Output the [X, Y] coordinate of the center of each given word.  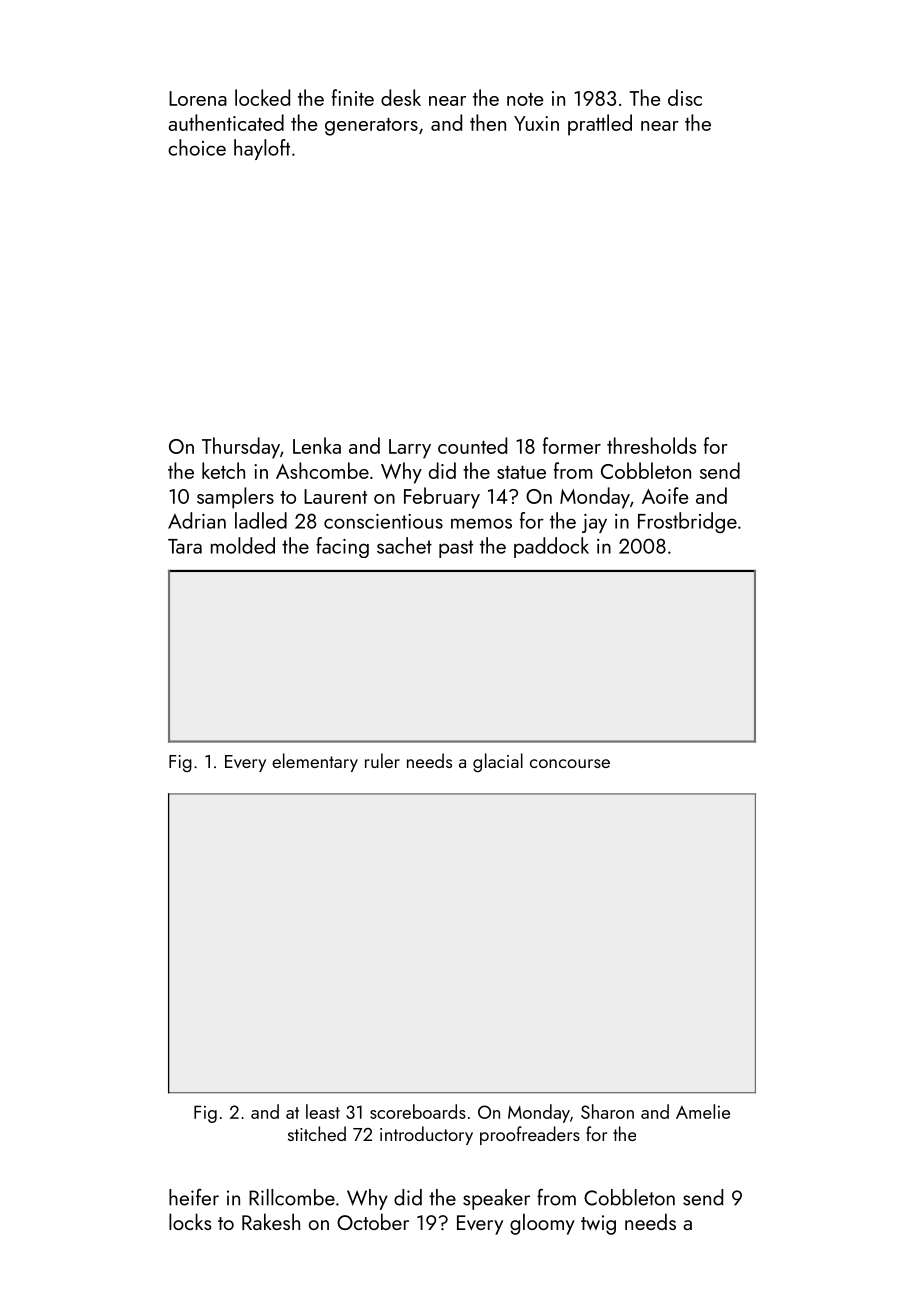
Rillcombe [292, 1197]
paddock [551, 547]
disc [685, 97]
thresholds [651, 445]
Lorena [198, 98]
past [456, 549]
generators [371, 127]
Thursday [241, 448]
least [323, 1111]
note [525, 99]
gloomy [542, 1224]
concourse [570, 763]
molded [243, 545]
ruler [382, 760]
